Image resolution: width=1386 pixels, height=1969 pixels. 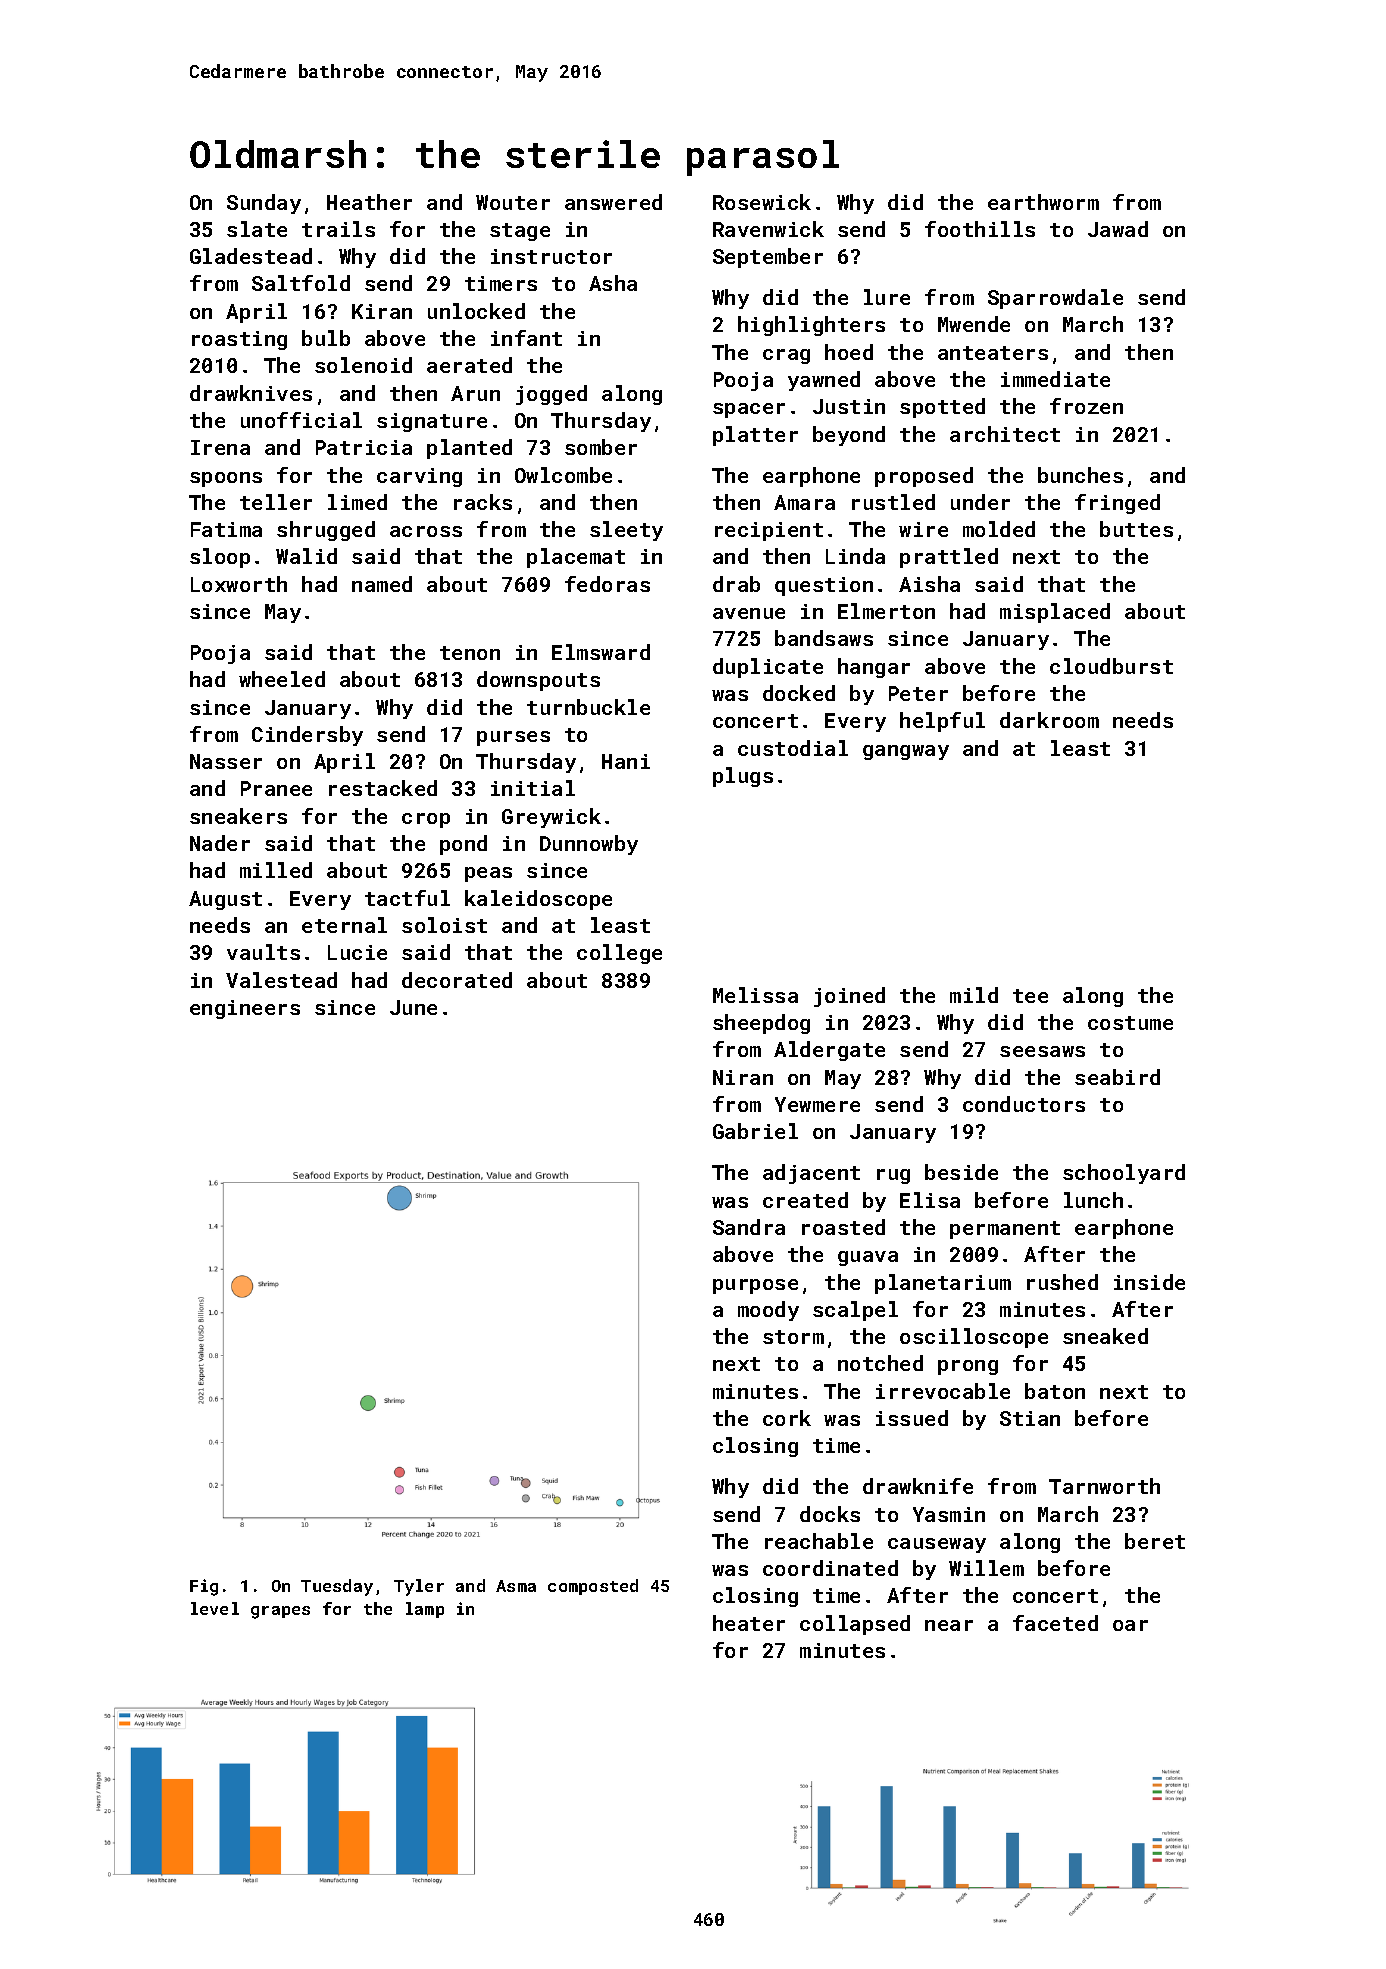 What do you see at coordinates (419, 1587) in the image?
I see `Tyler` at bounding box center [419, 1587].
